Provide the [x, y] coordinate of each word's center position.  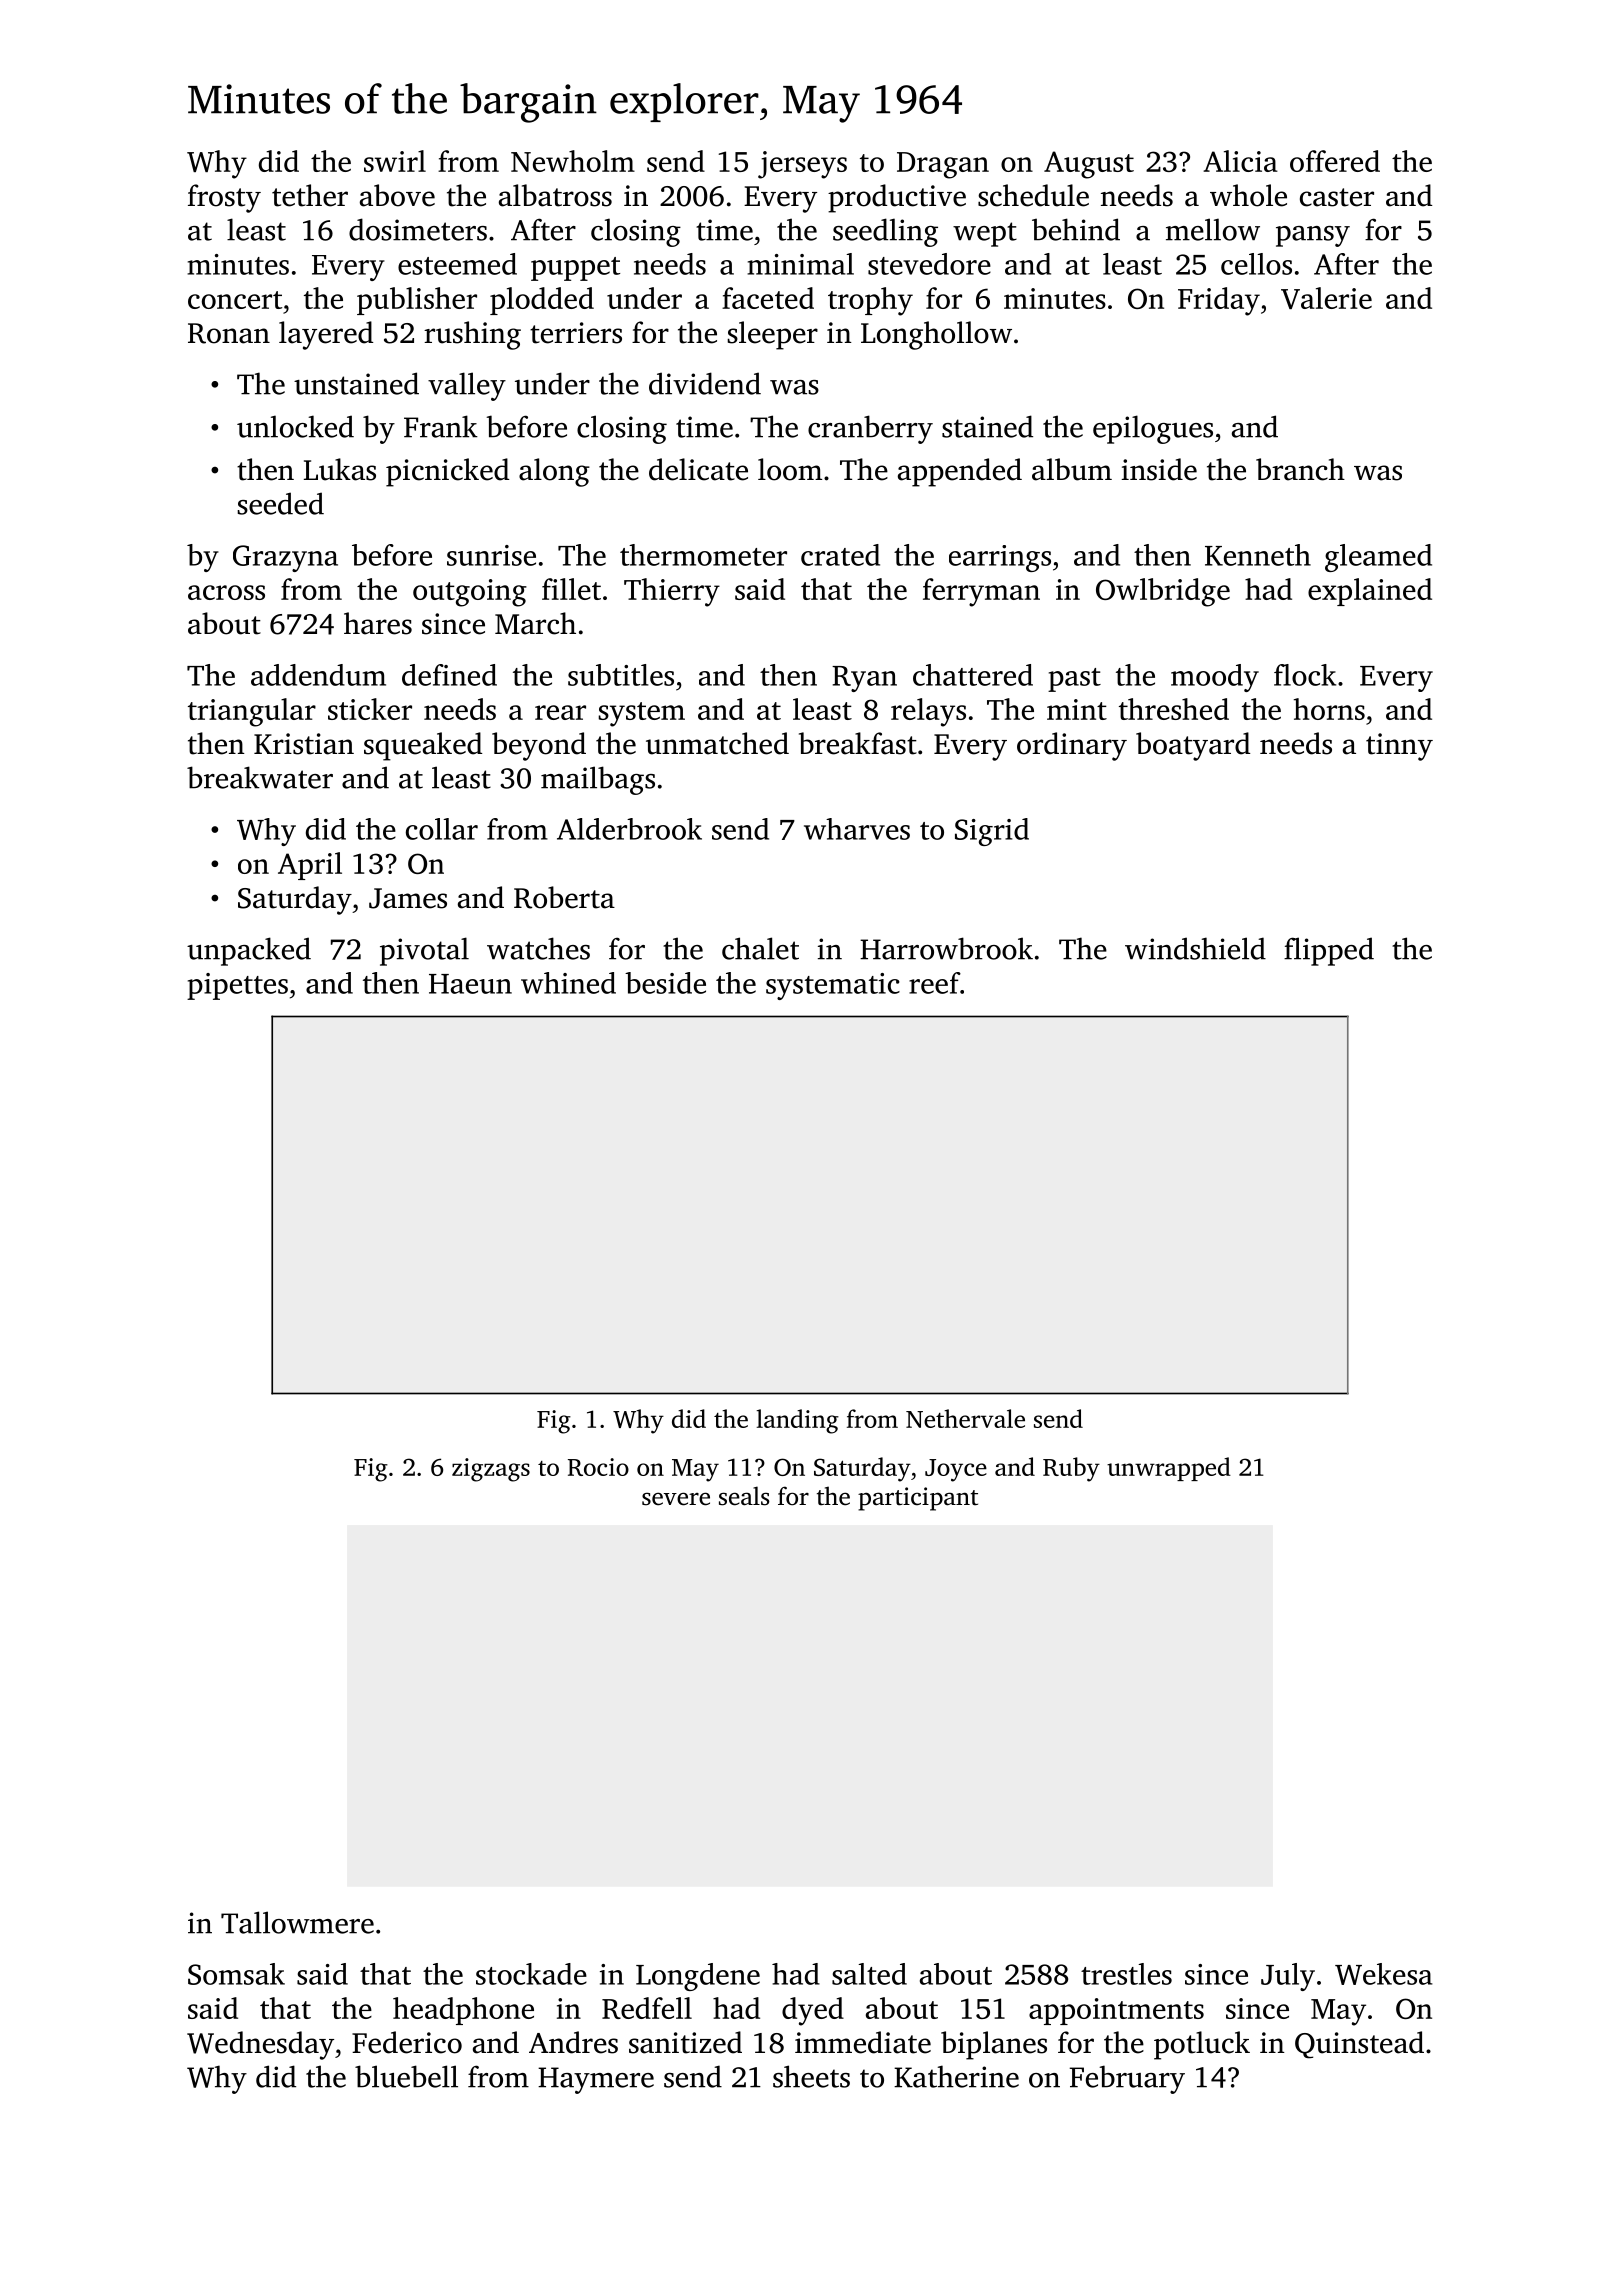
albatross [555, 195]
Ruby [1071, 1469]
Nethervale [965, 1418]
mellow [1213, 229]
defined [449, 675]
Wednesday [260, 2045]
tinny [1399, 747]
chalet [760, 948]
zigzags [491, 1470]
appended [960, 472]
